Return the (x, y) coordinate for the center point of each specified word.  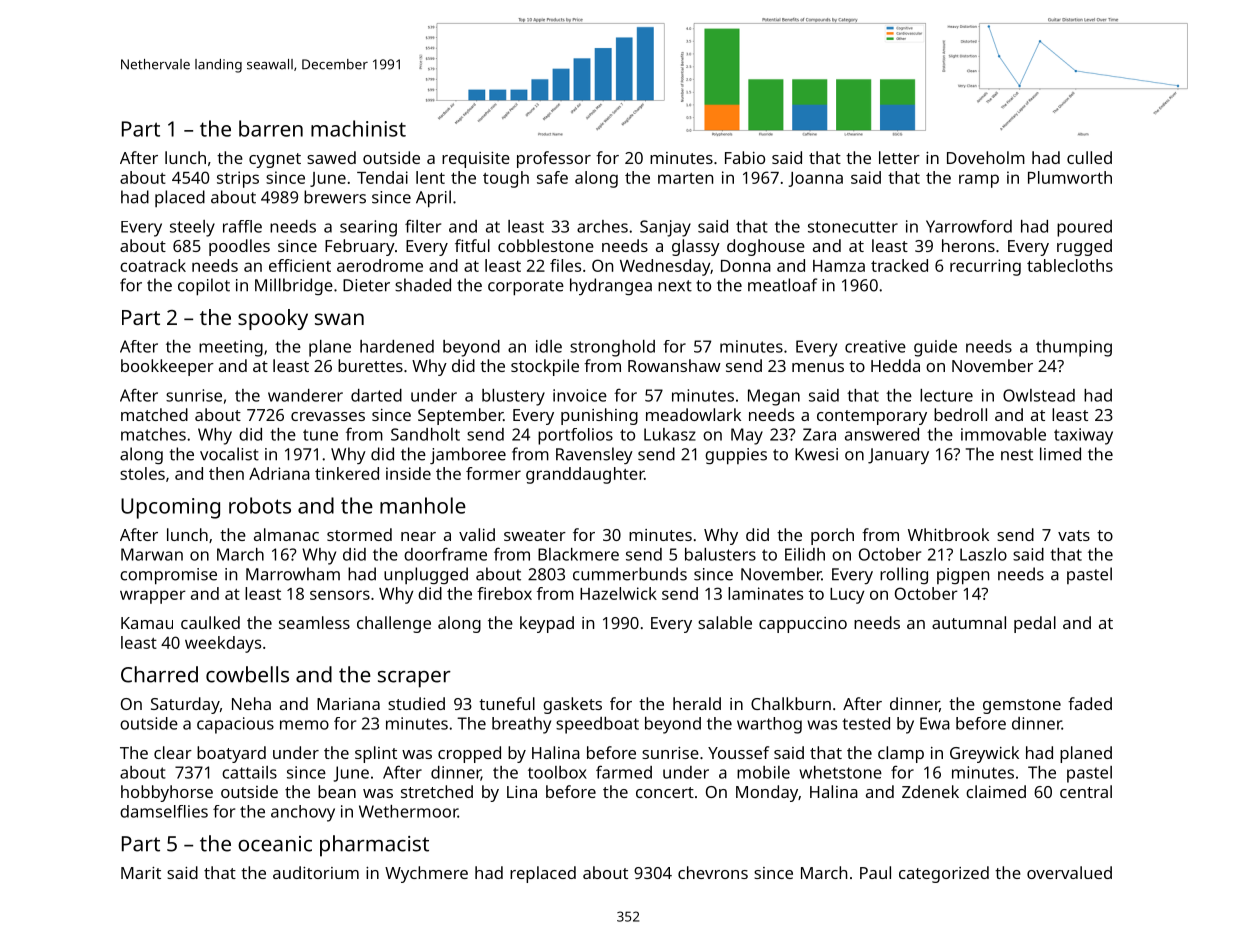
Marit (141, 873)
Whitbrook (948, 534)
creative (875, 346)
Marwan (152, 554)
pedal (1035, 624)
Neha (251, 703)
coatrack (153, 265)
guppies (736, 456)
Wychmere (426, 874)
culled (1089, 157)
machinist (358, 128)
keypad (547, 624)
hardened (397, 346)
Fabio (745, 157)
